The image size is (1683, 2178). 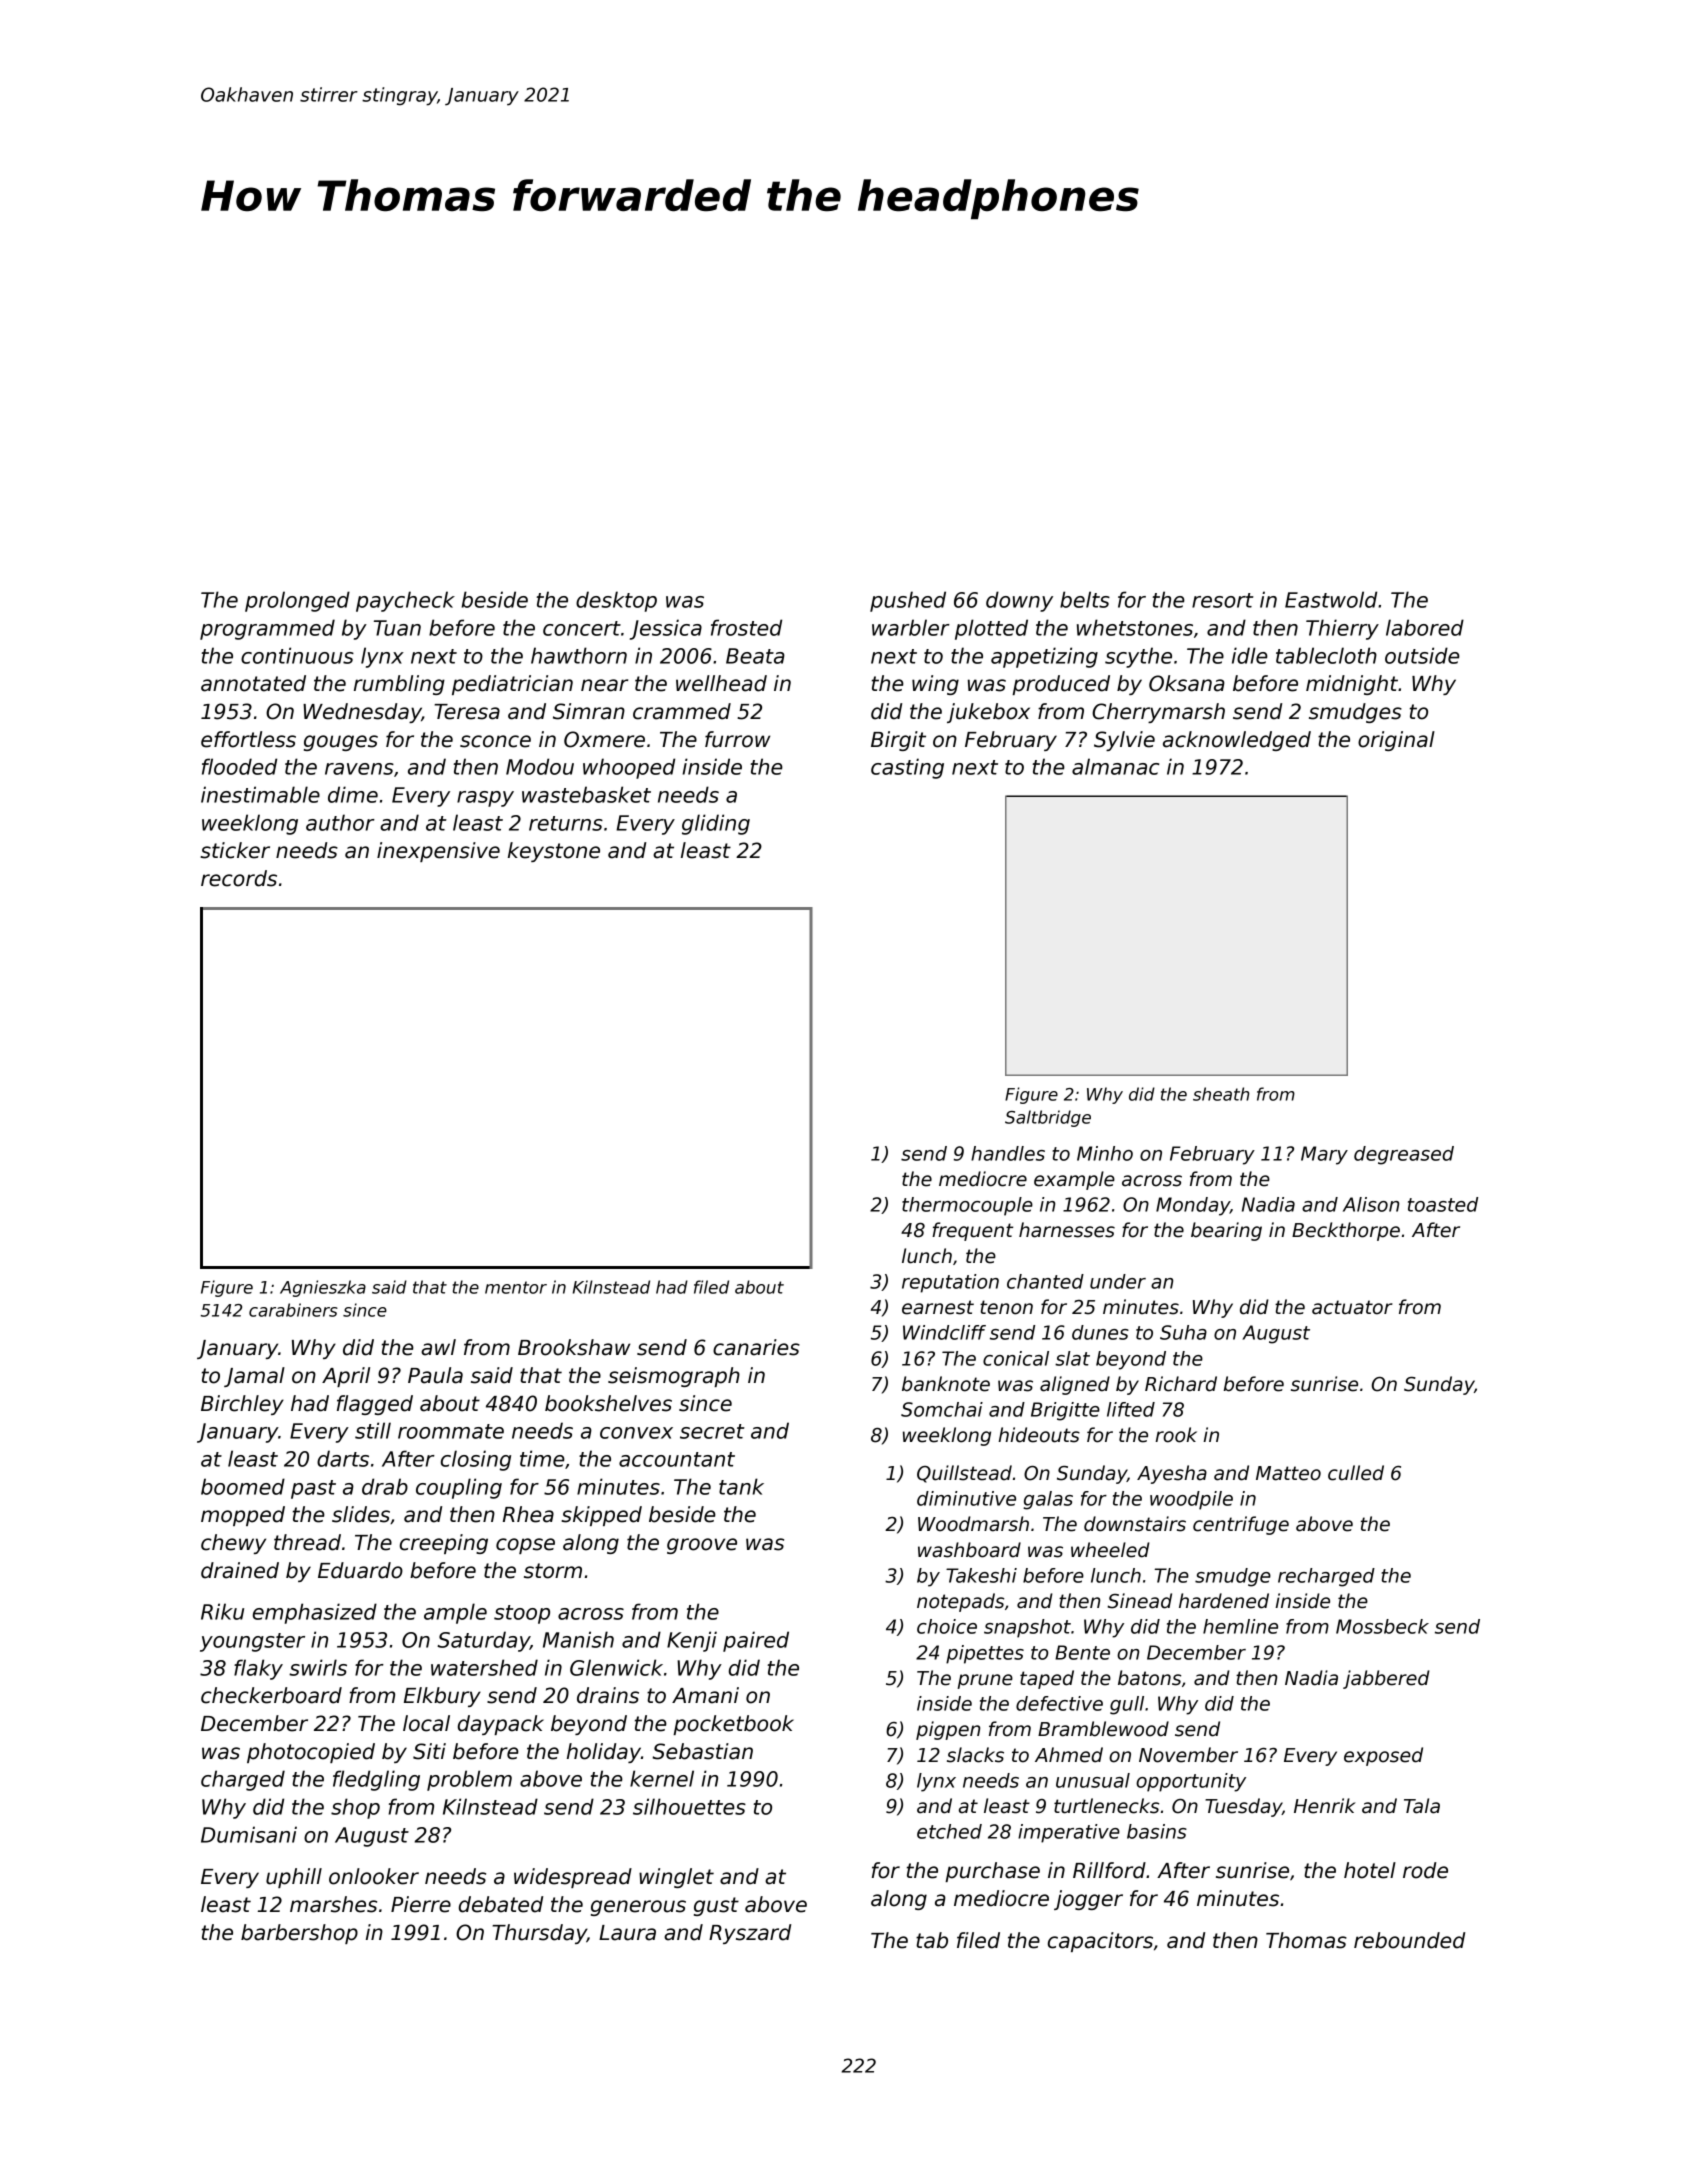 What do you see at coordinates (539, 1934) in the document?
I see `Thursday` at bounding box center [539, 1934].
